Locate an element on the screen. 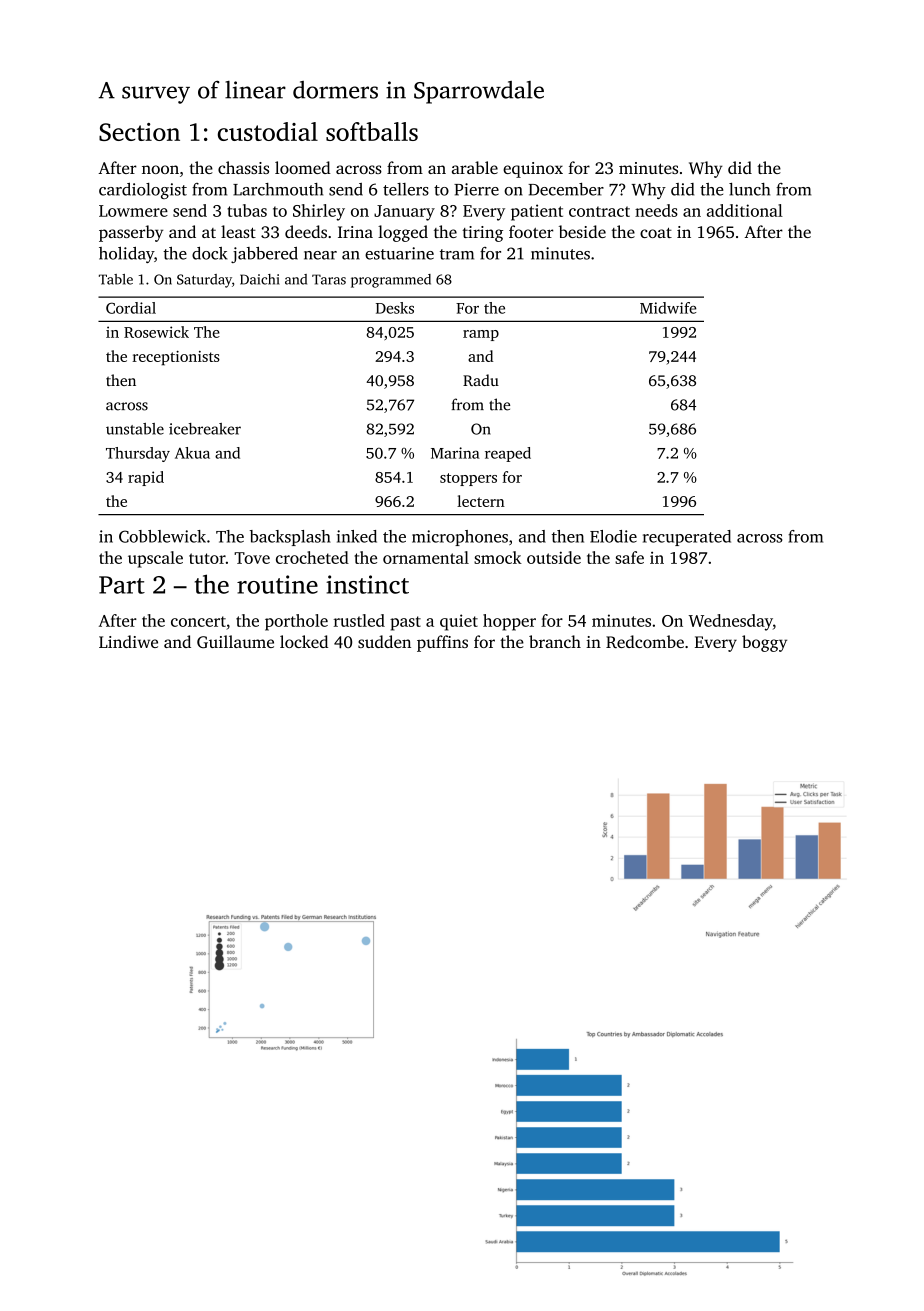 The height and width of the screenshot is (1311, 924). Cobblewick is located at coordinates (162, 536).
